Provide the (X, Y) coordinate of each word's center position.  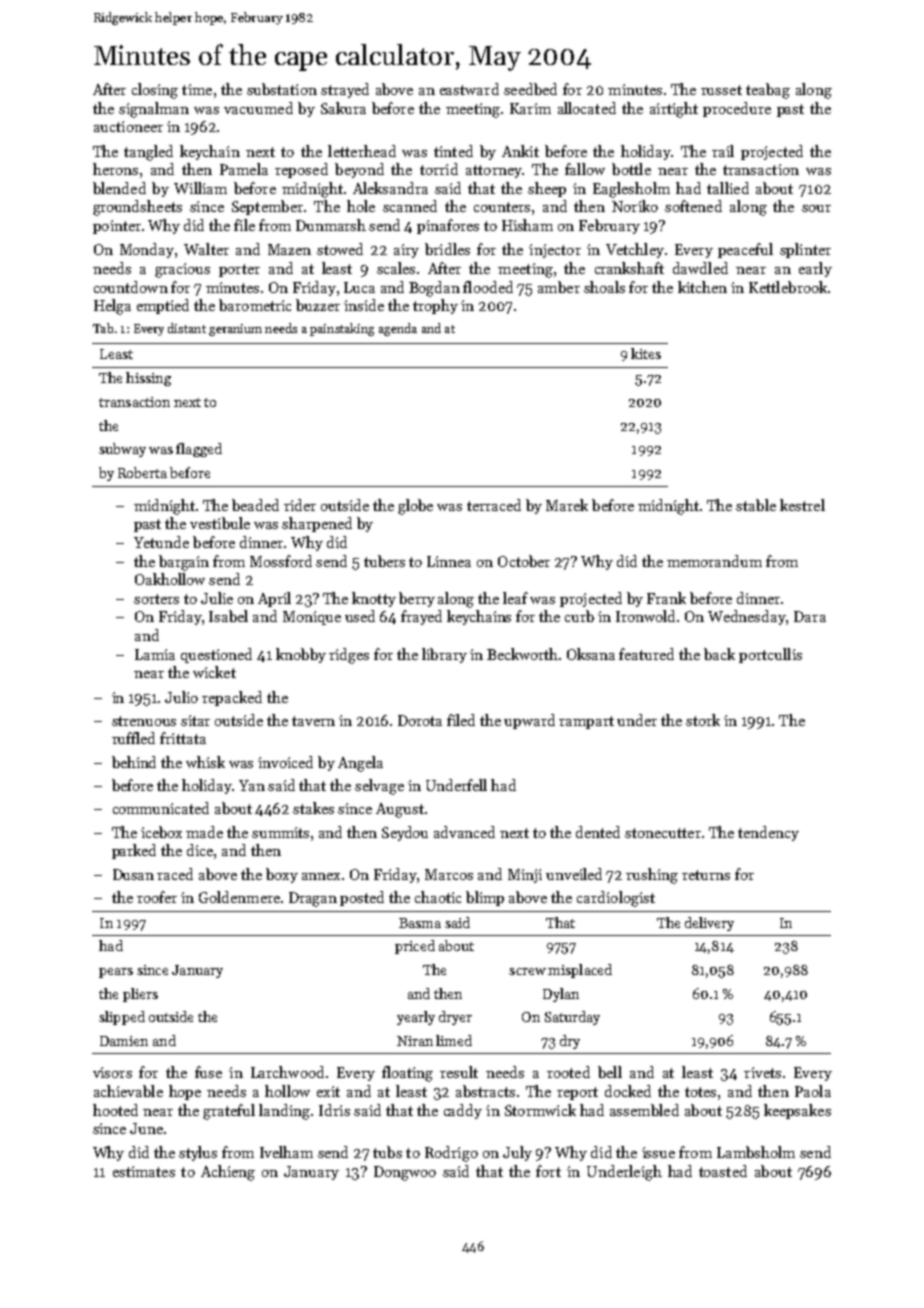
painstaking (342, 329)
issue (658, 1152)
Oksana (591, 654)
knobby (301, 655)
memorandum (714, 561)
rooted (568, 1072)
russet (721, 90)
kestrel (802, 505)
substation (282, 89)
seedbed (530, 89)
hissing (148, 379)
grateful (229, 1112)
